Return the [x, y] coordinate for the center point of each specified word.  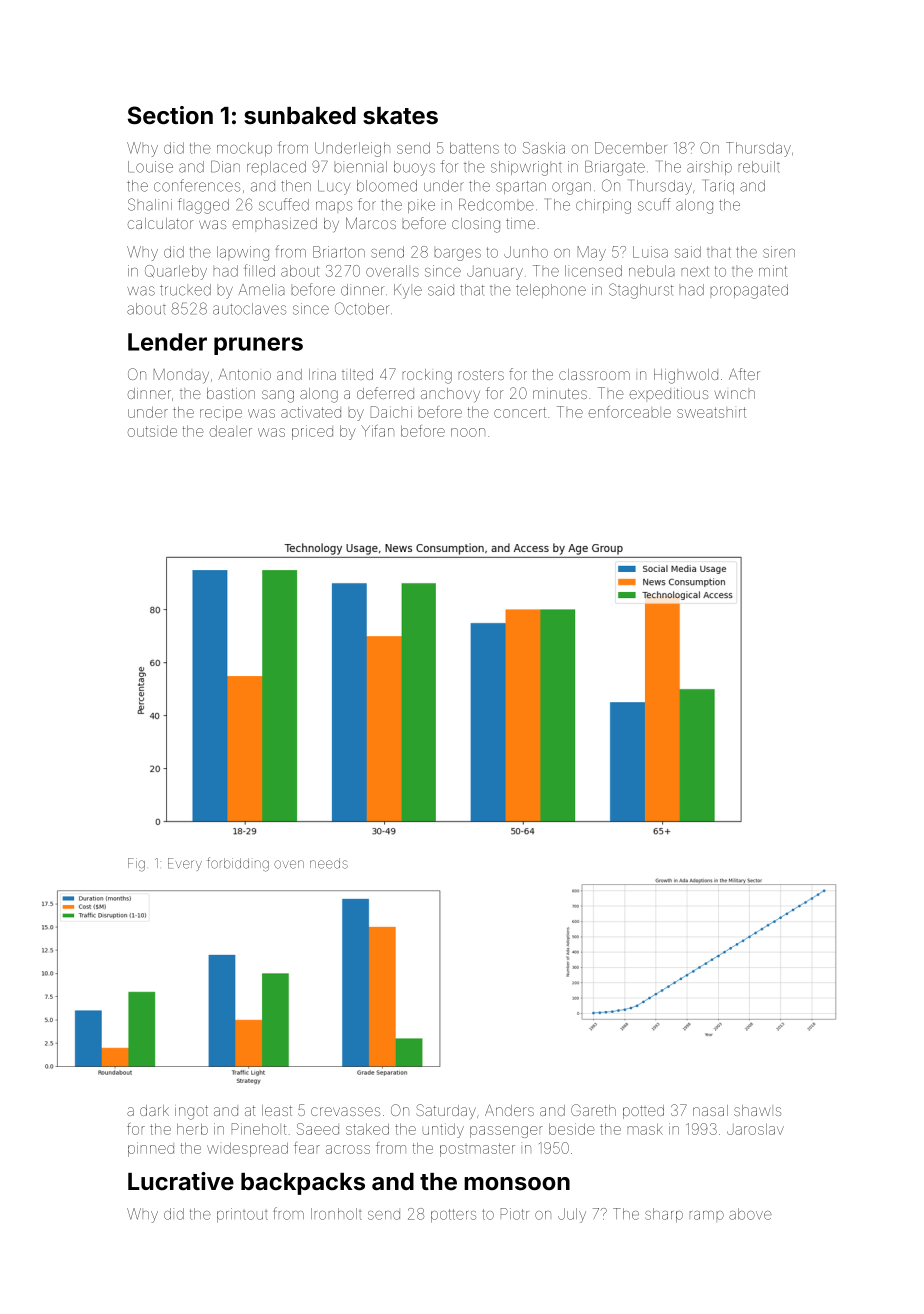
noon [468, 432]
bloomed [387, 186]
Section [170, 115]
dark [154, 1110]
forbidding [238, 864]
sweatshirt [711, 412]
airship [709, 168]
